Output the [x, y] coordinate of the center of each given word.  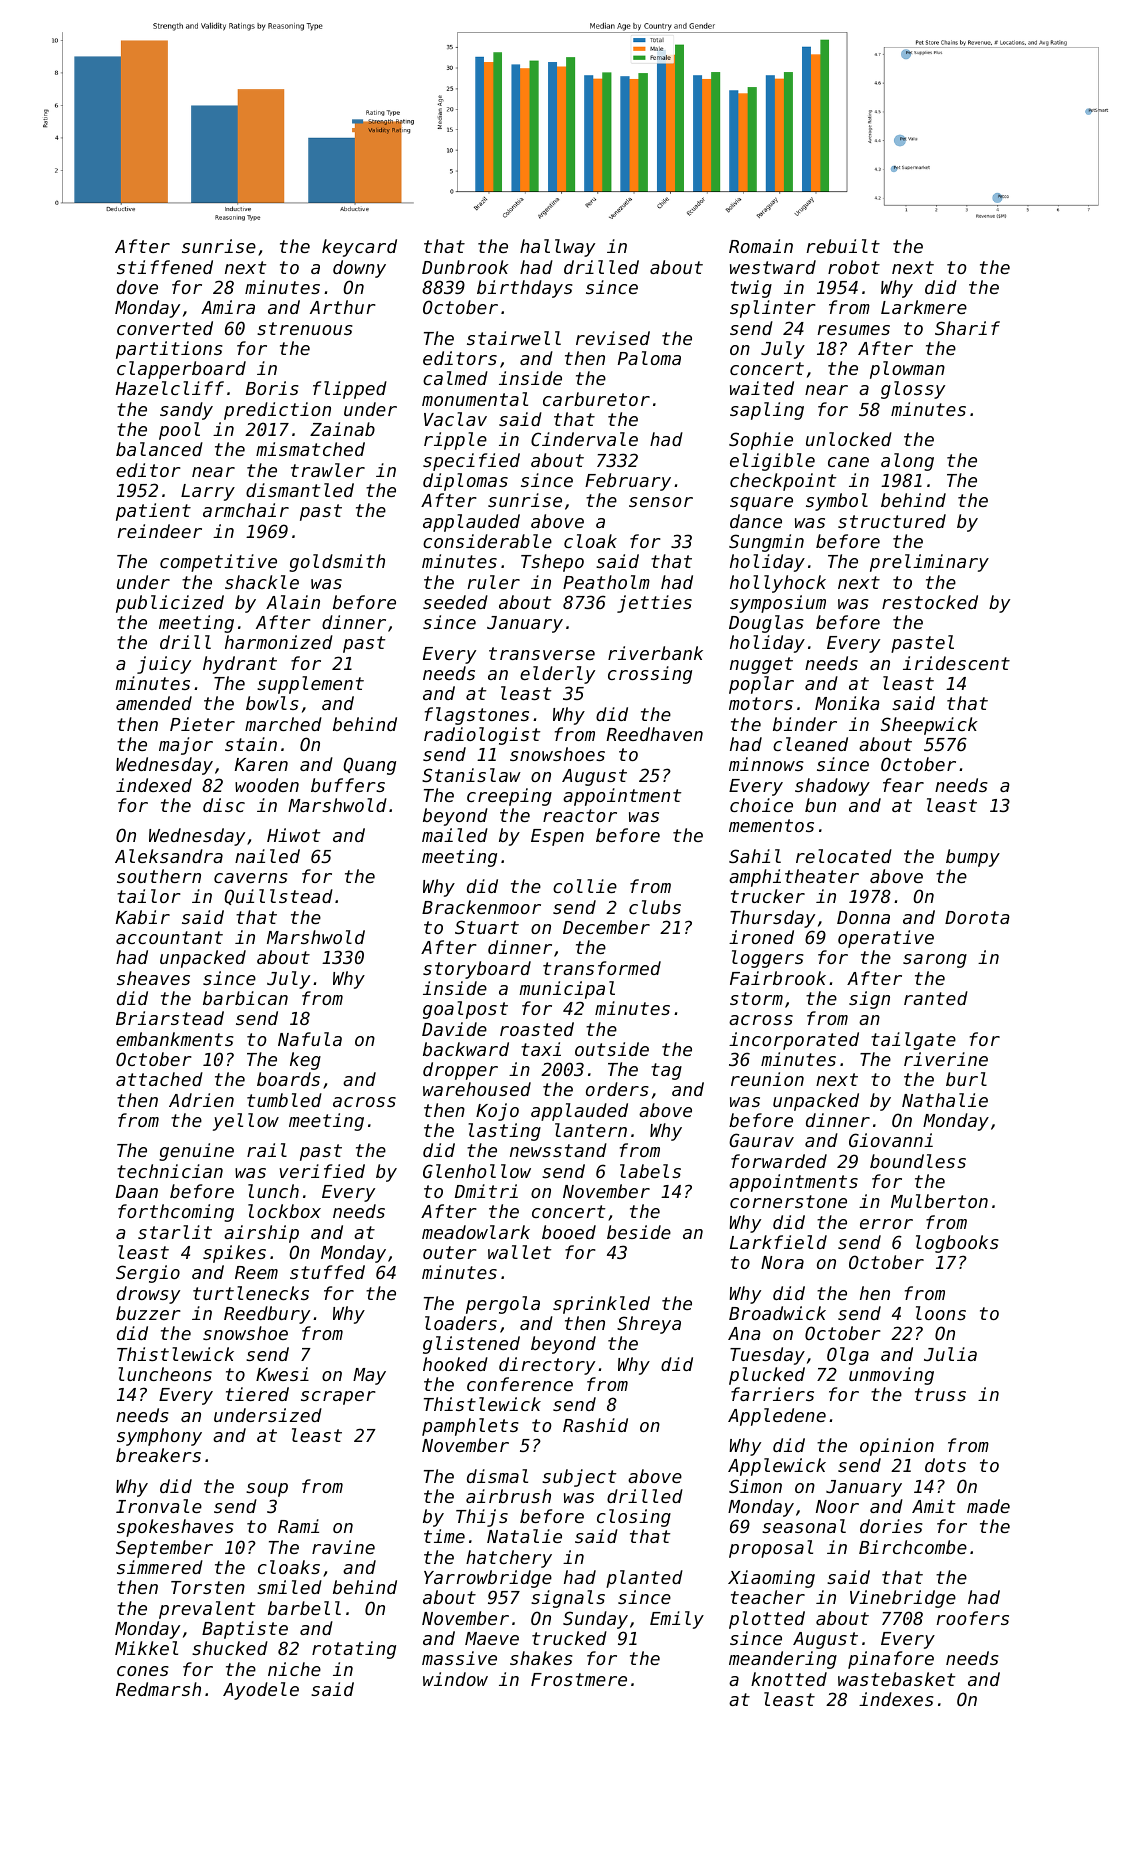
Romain [761, 246]
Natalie [524, 1536]
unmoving [891, 1376]
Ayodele [261, 1691]
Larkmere [924, 307]
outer [450, 1252]
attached [159, 1079]
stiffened [165, 267]
